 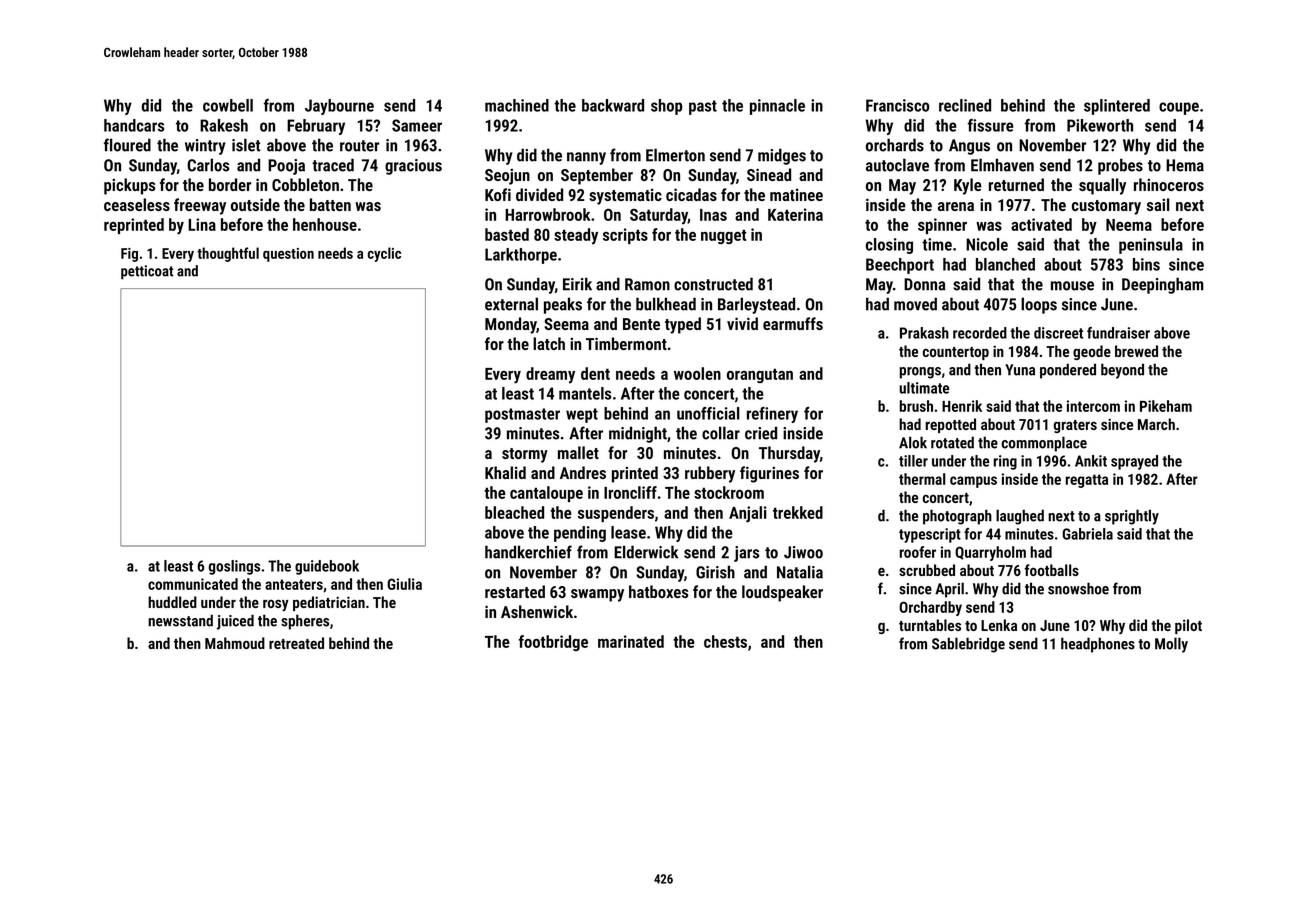 I want to click on fissure, so click(x=991, y=125).
